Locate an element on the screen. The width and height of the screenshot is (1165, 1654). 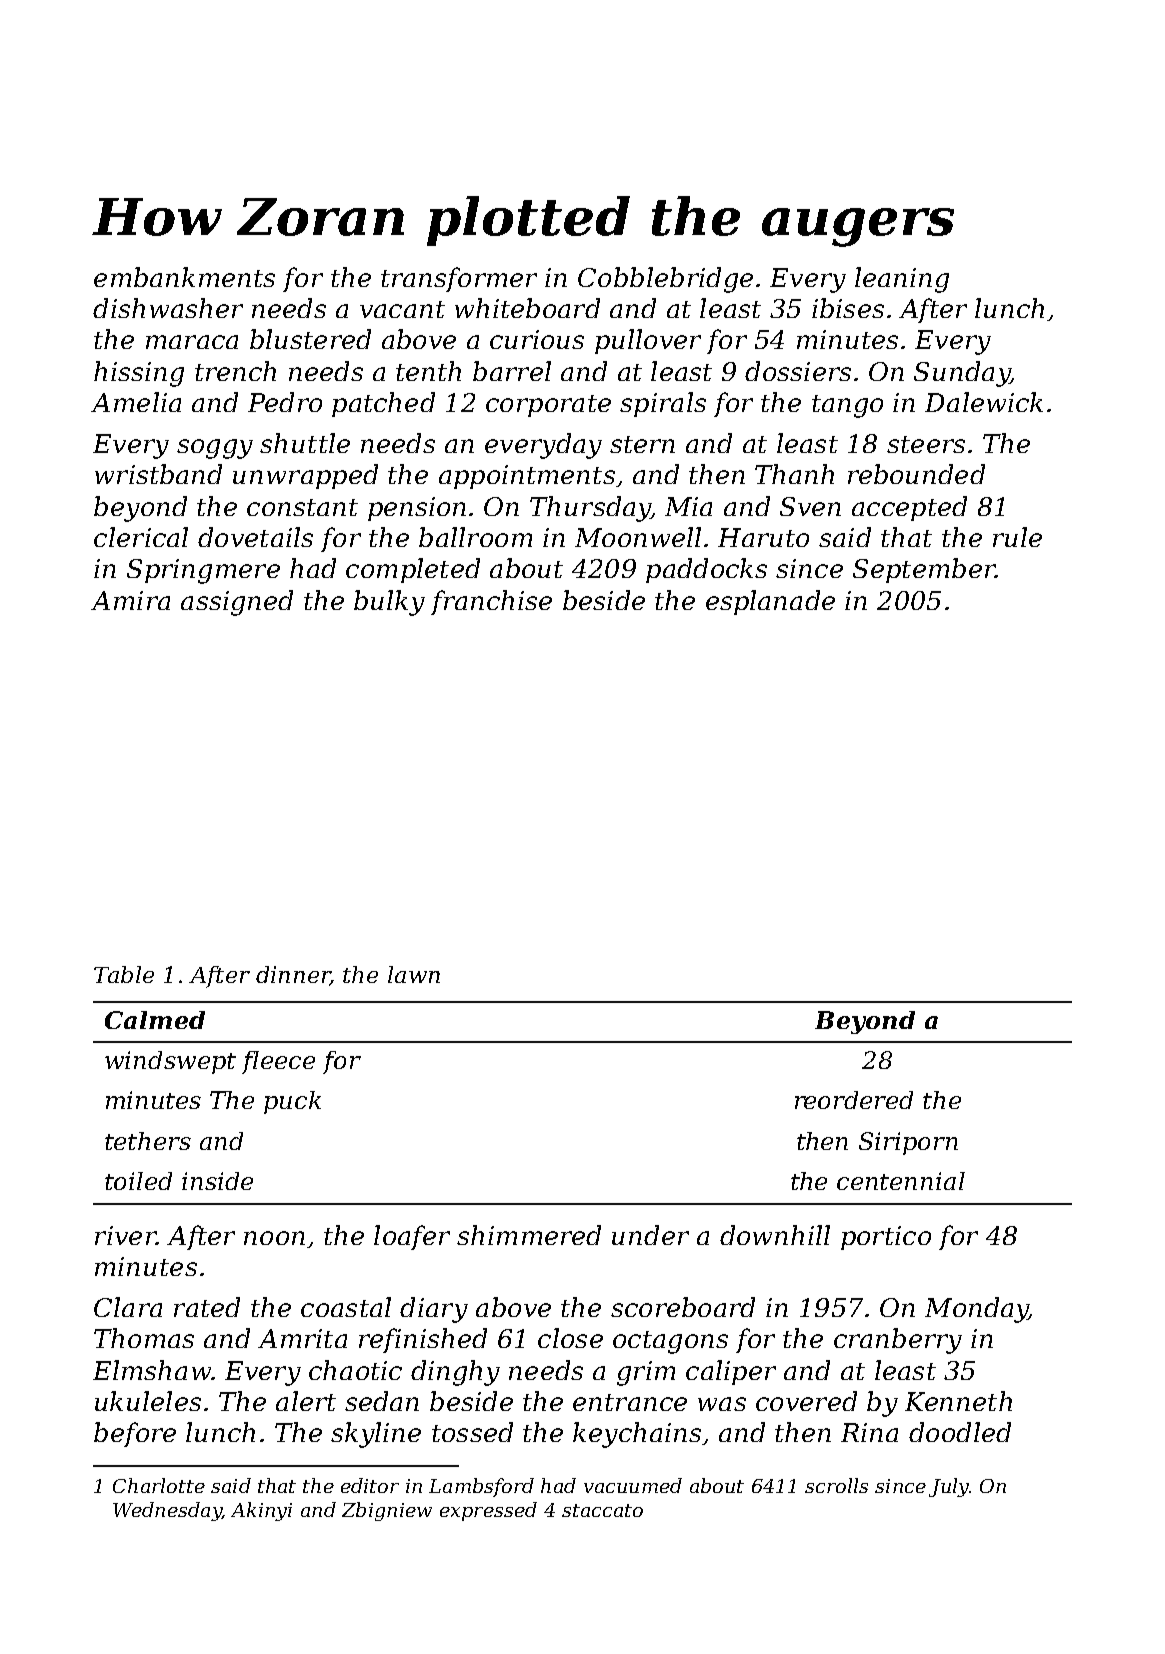
keychains is located at coordinates (637, 1435).
